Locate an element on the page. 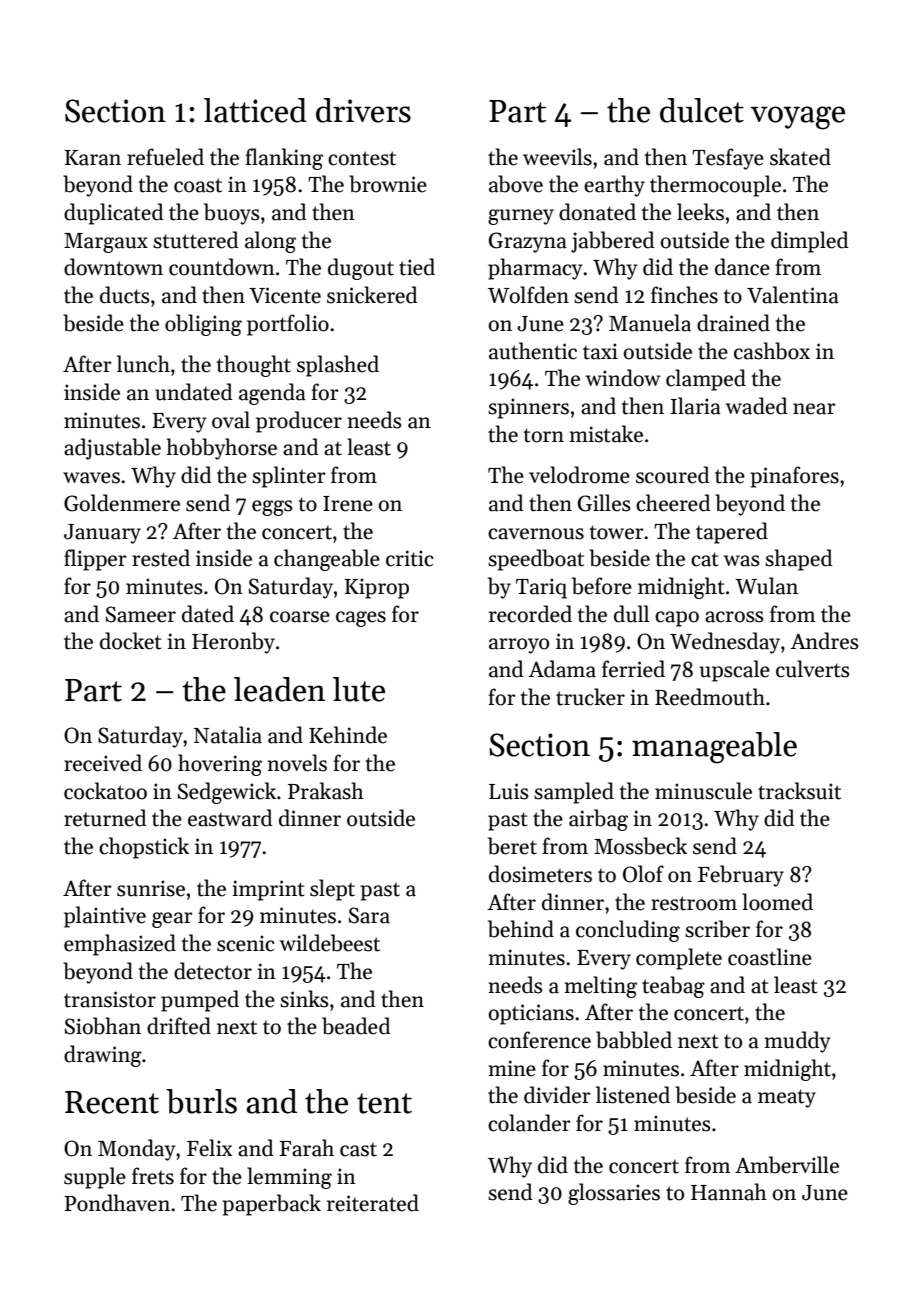 The width and height of the image is (924, 1311). frets is located at coordinates (153, 1176).
